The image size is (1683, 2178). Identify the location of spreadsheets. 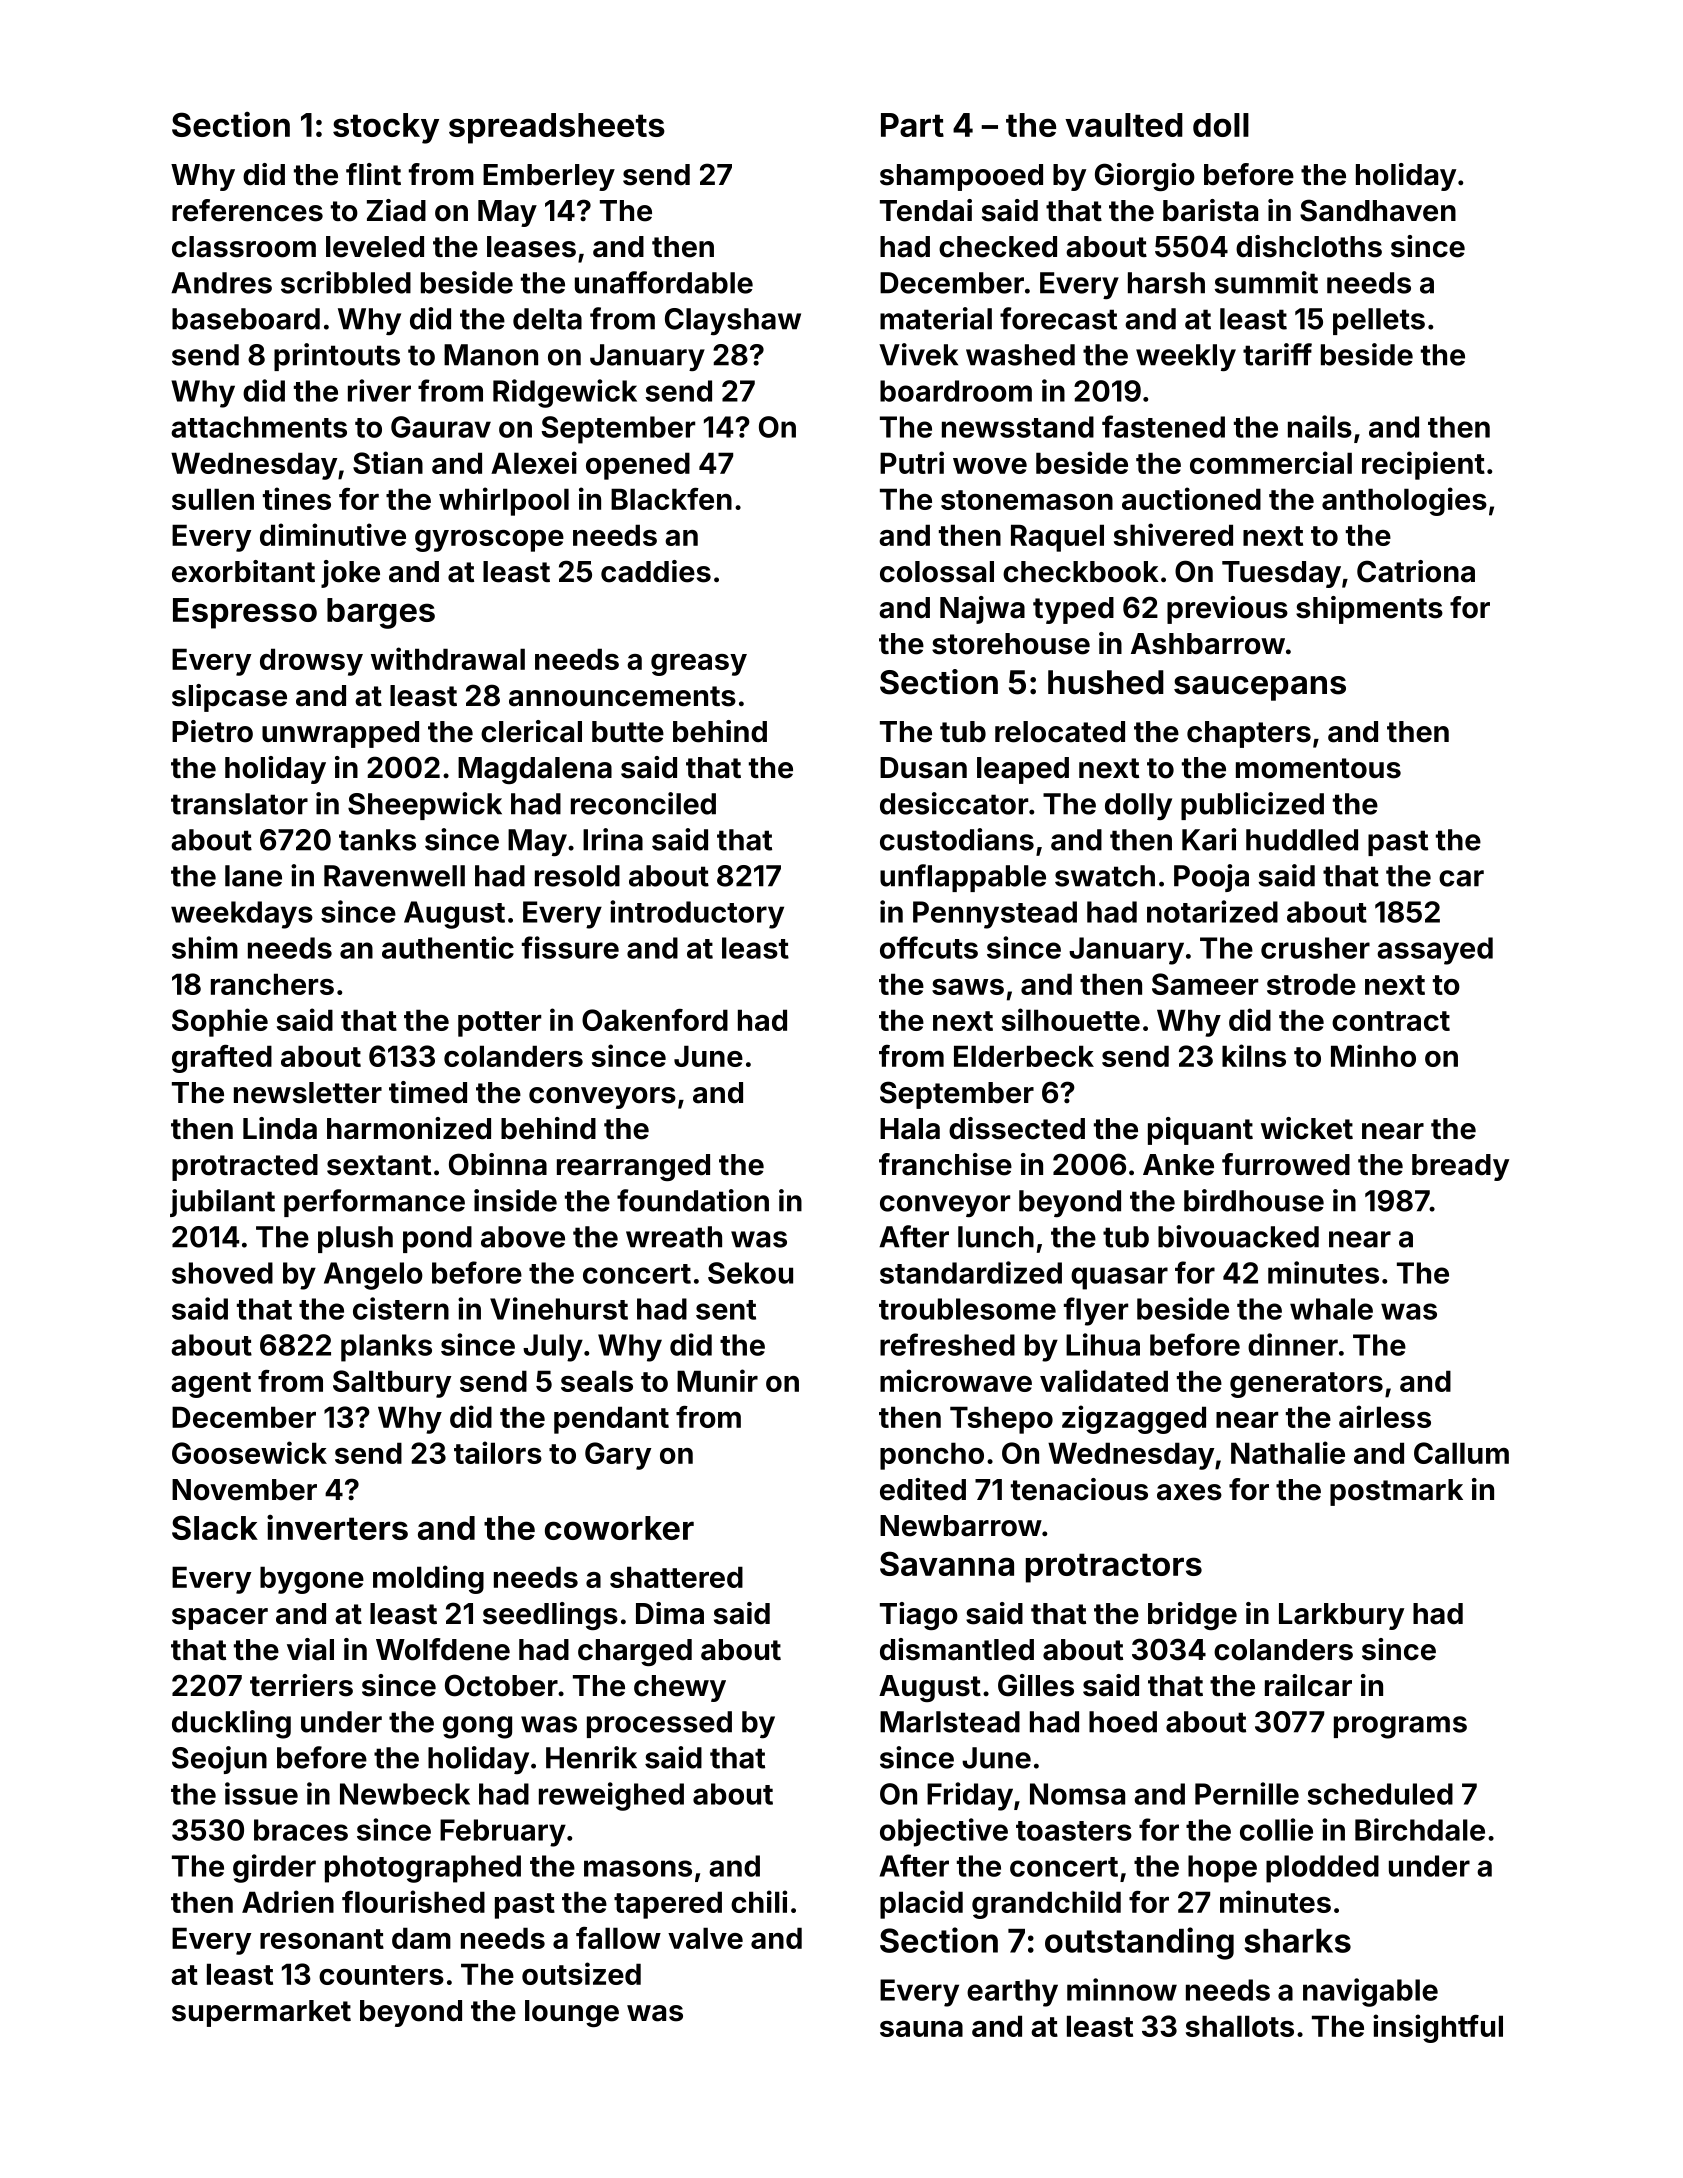
(557, 128).
